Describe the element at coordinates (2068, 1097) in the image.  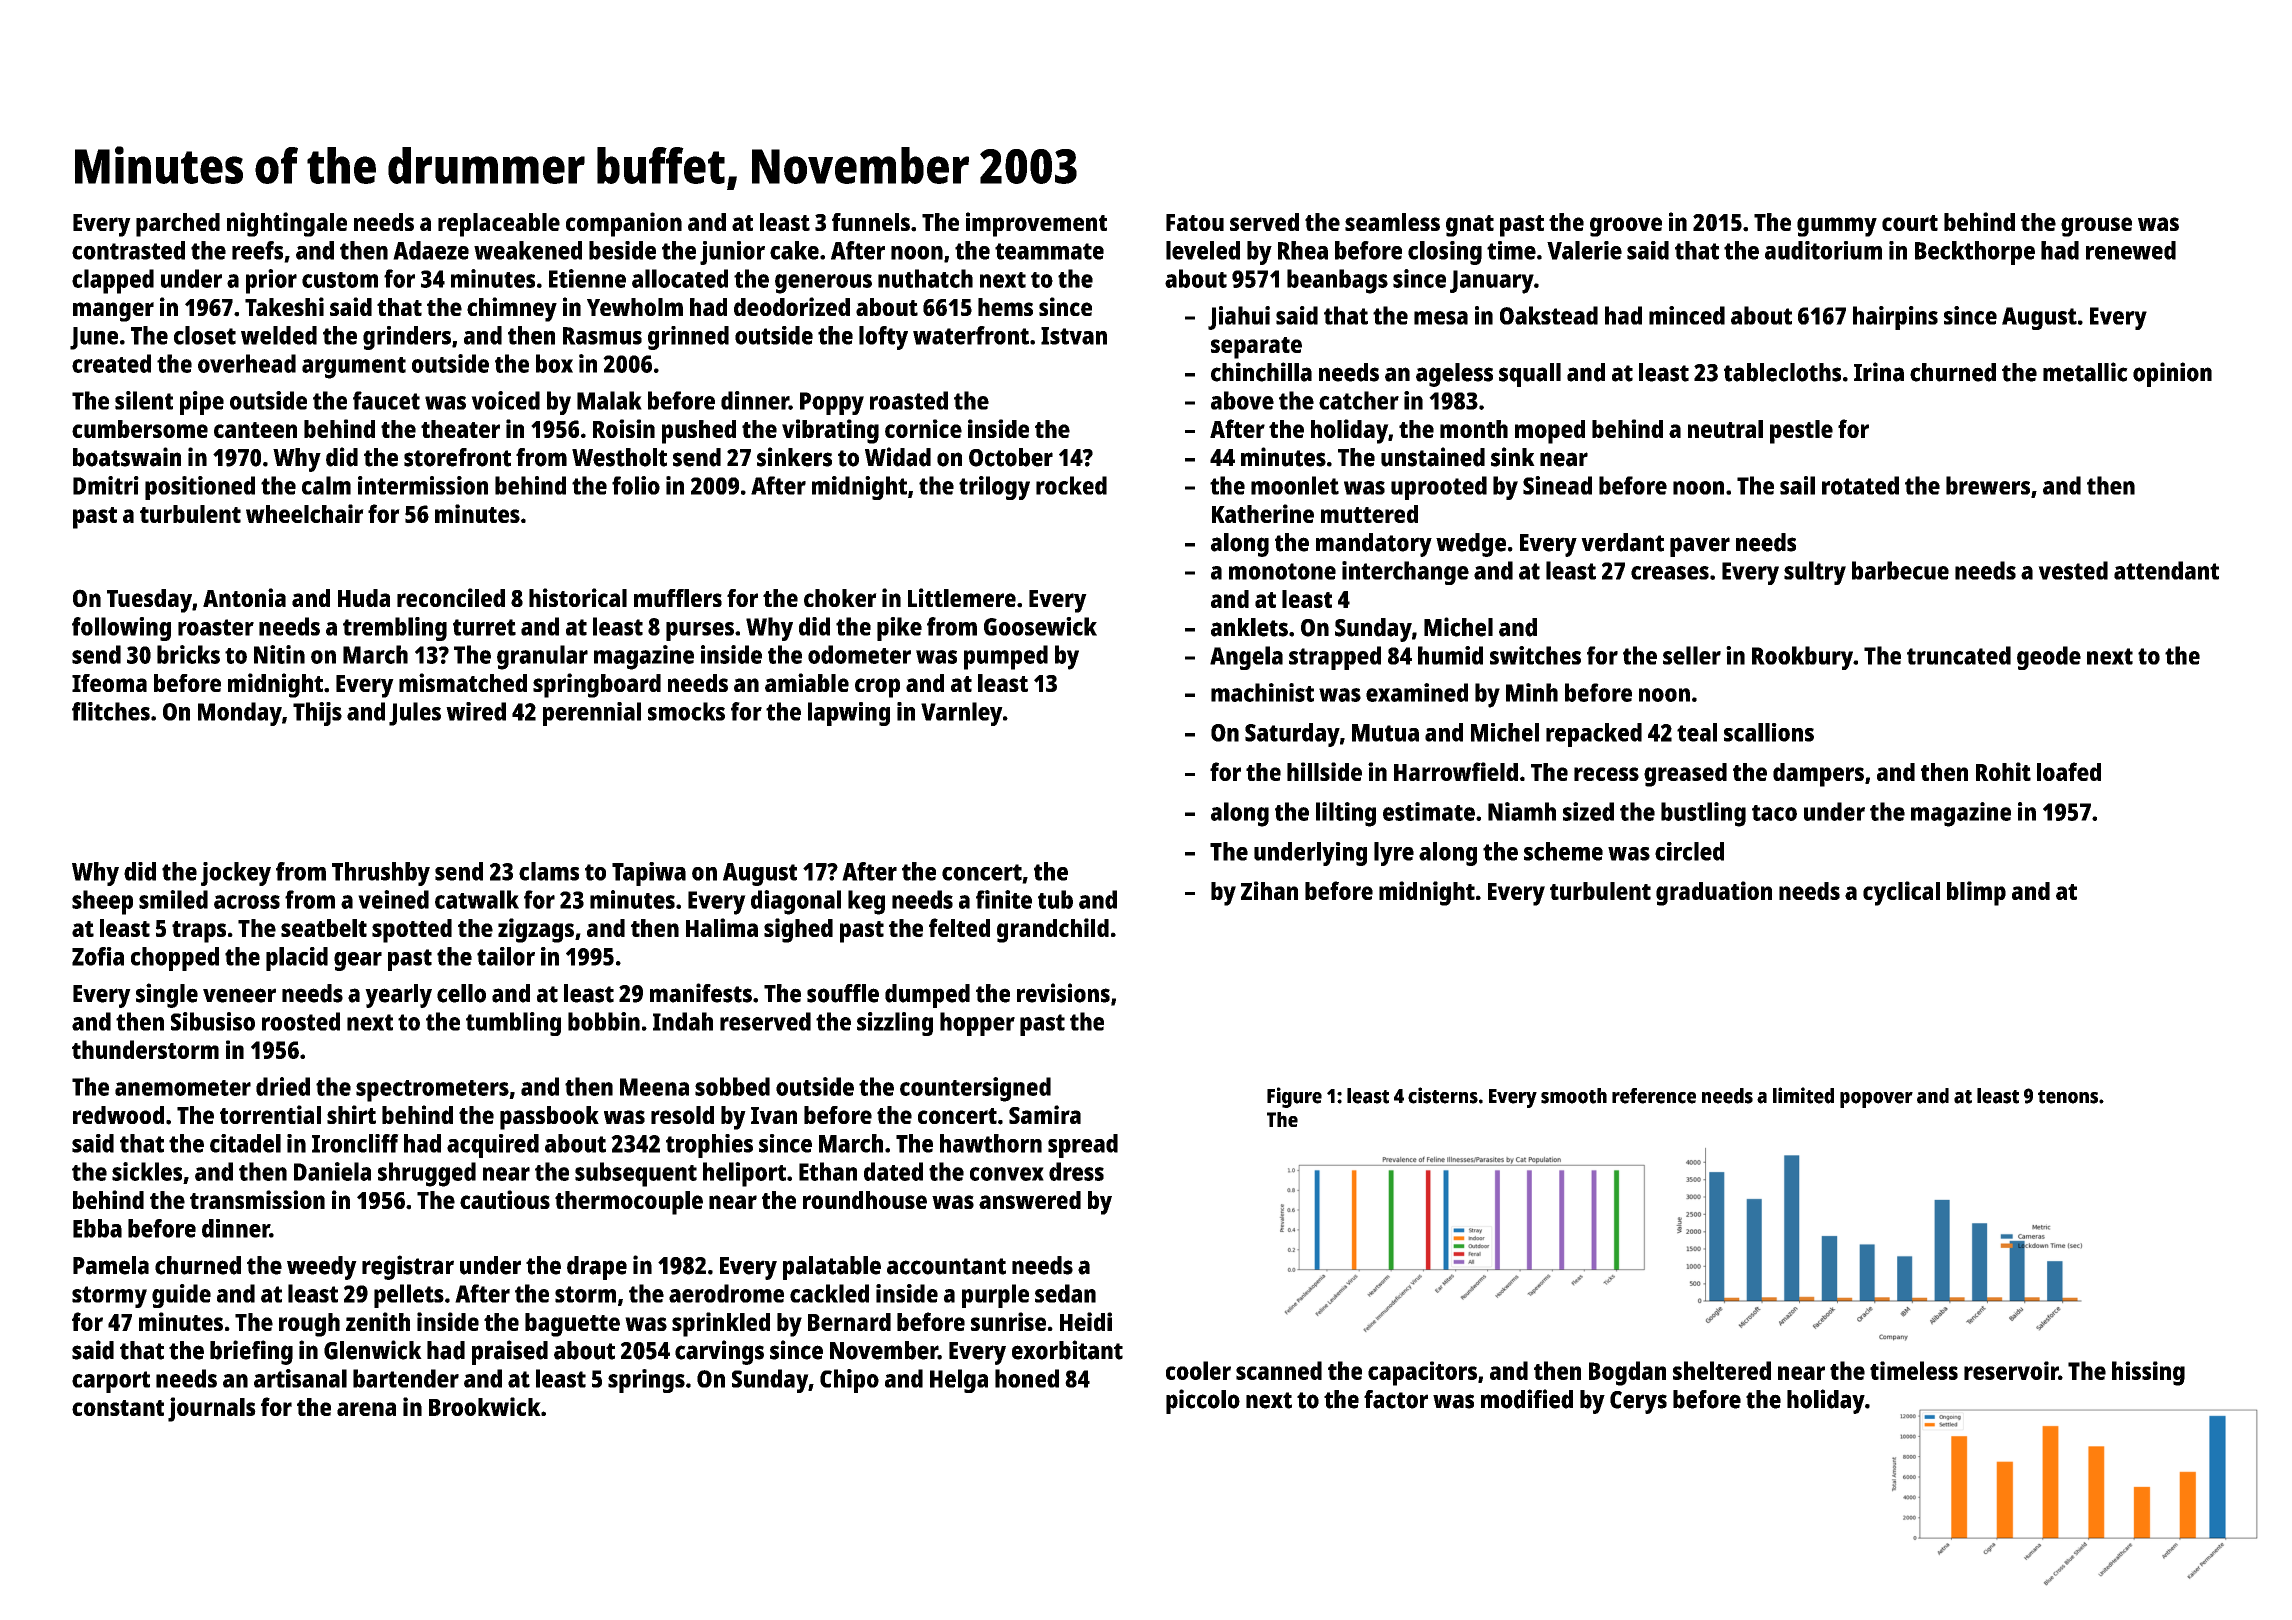
I see `tenons` at that location.
